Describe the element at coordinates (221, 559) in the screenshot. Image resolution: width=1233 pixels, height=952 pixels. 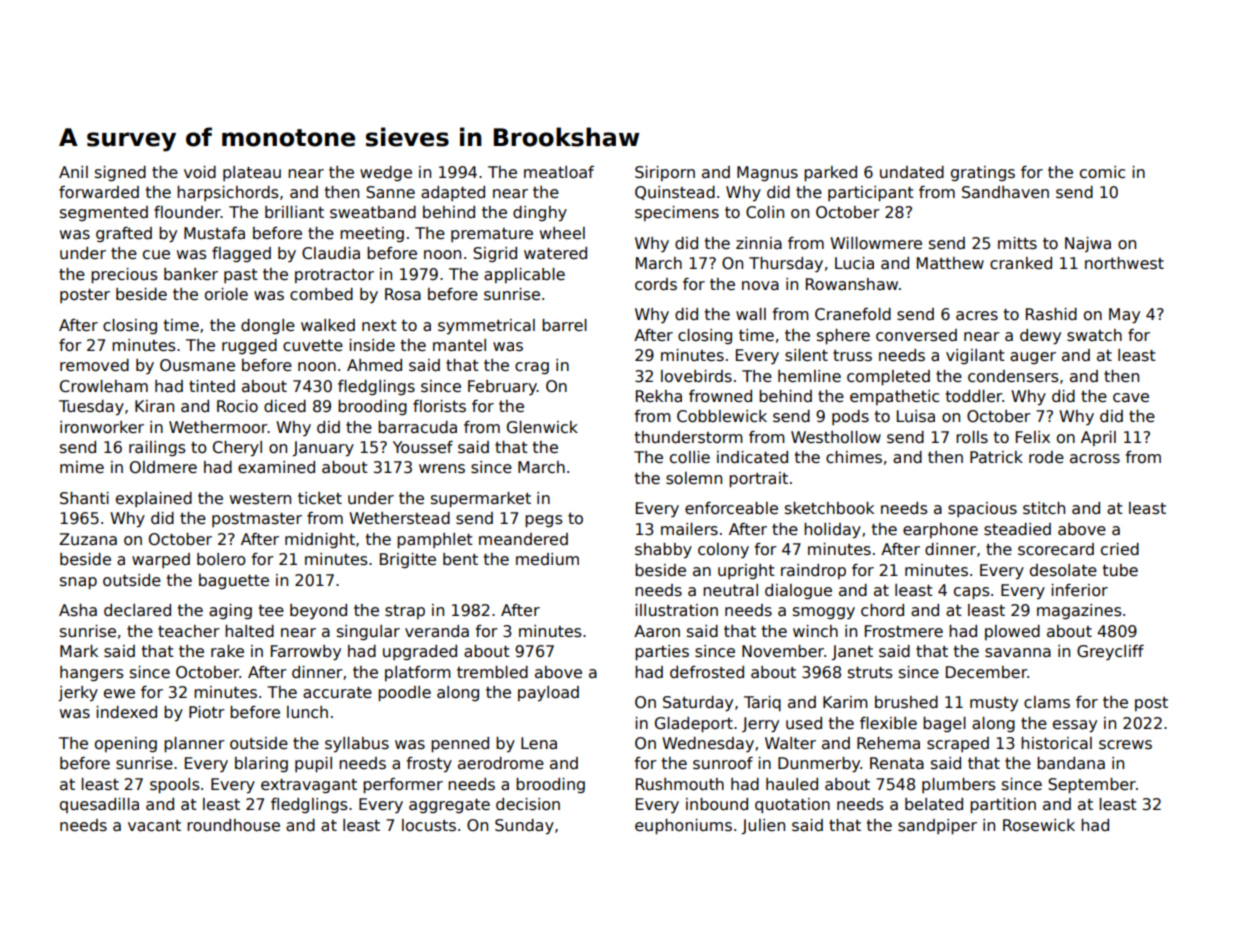
I see `bolero` at that location.
